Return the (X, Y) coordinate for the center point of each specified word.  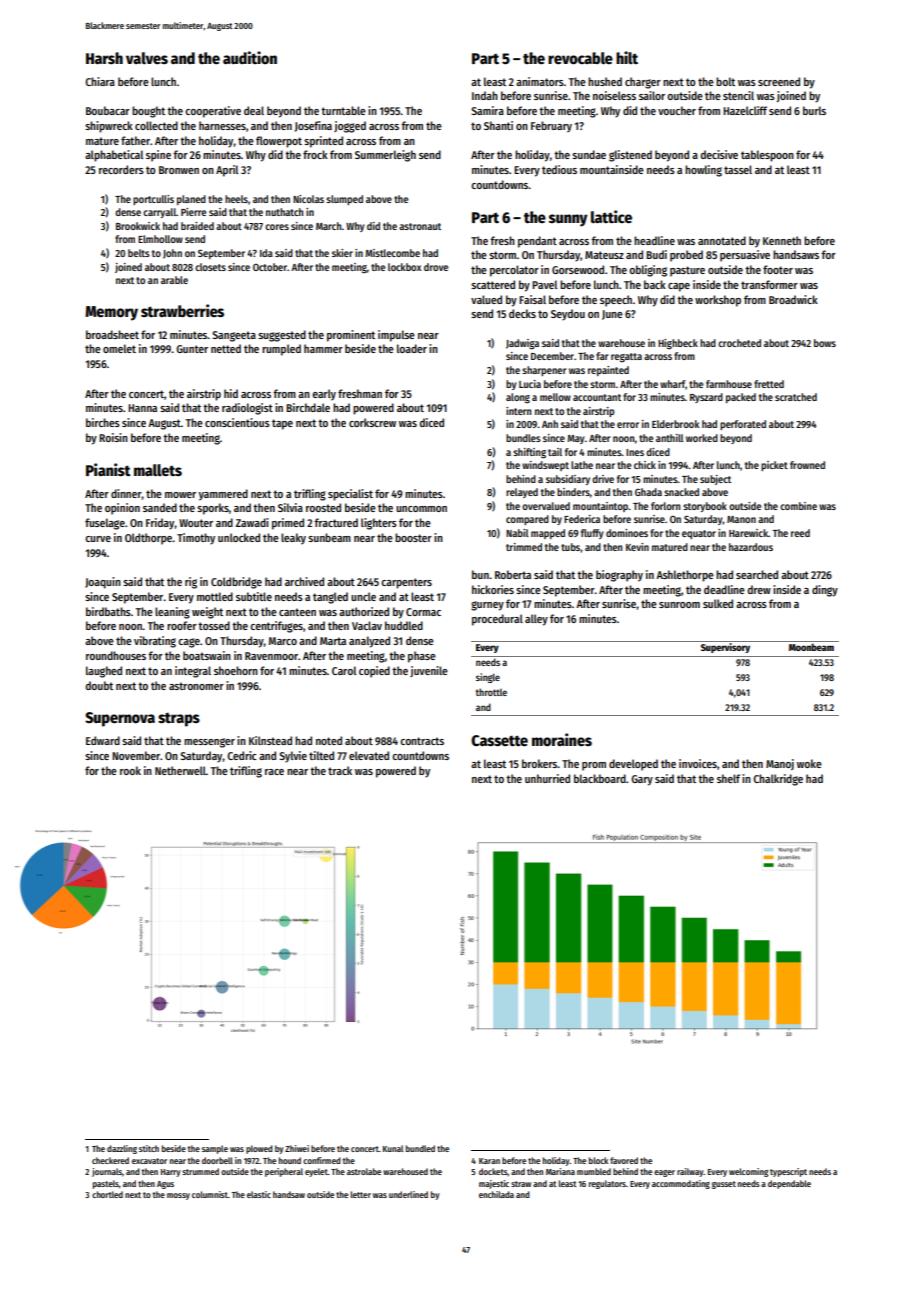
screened (779, 81)
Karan (489, 1161)
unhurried (547, 778)
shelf (728, 778)
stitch (149, 1148)
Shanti (498, 125)
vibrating (155, 642)
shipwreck (109, 127)
